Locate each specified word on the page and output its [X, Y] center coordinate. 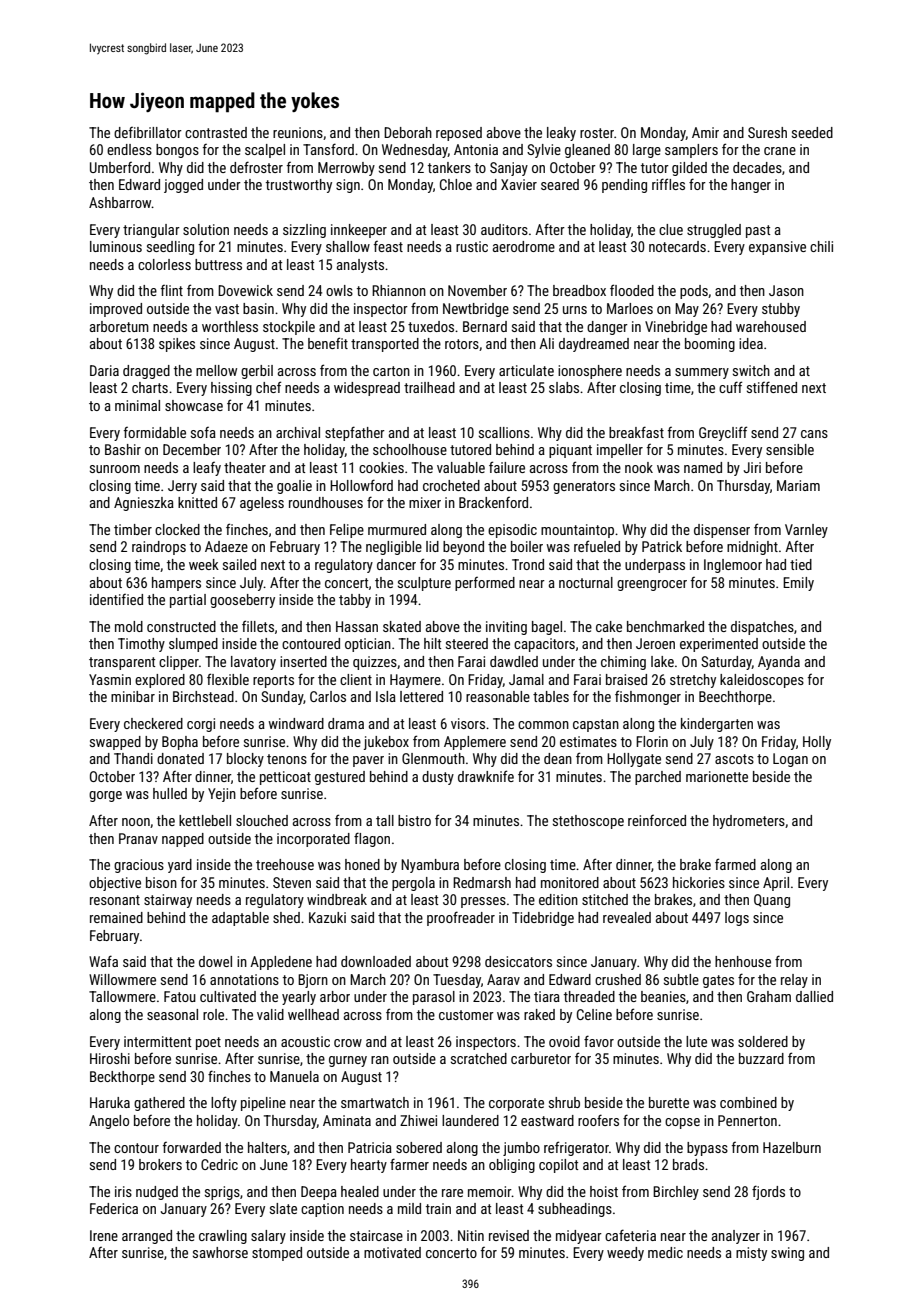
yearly [299, 998]
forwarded [192, 1147]
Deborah [408, 132]
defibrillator [148, 132]
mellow [216, 370]
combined [748, 1102]
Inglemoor [733, 566]
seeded [812, 132]
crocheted [451, 485]
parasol [434, 998]
